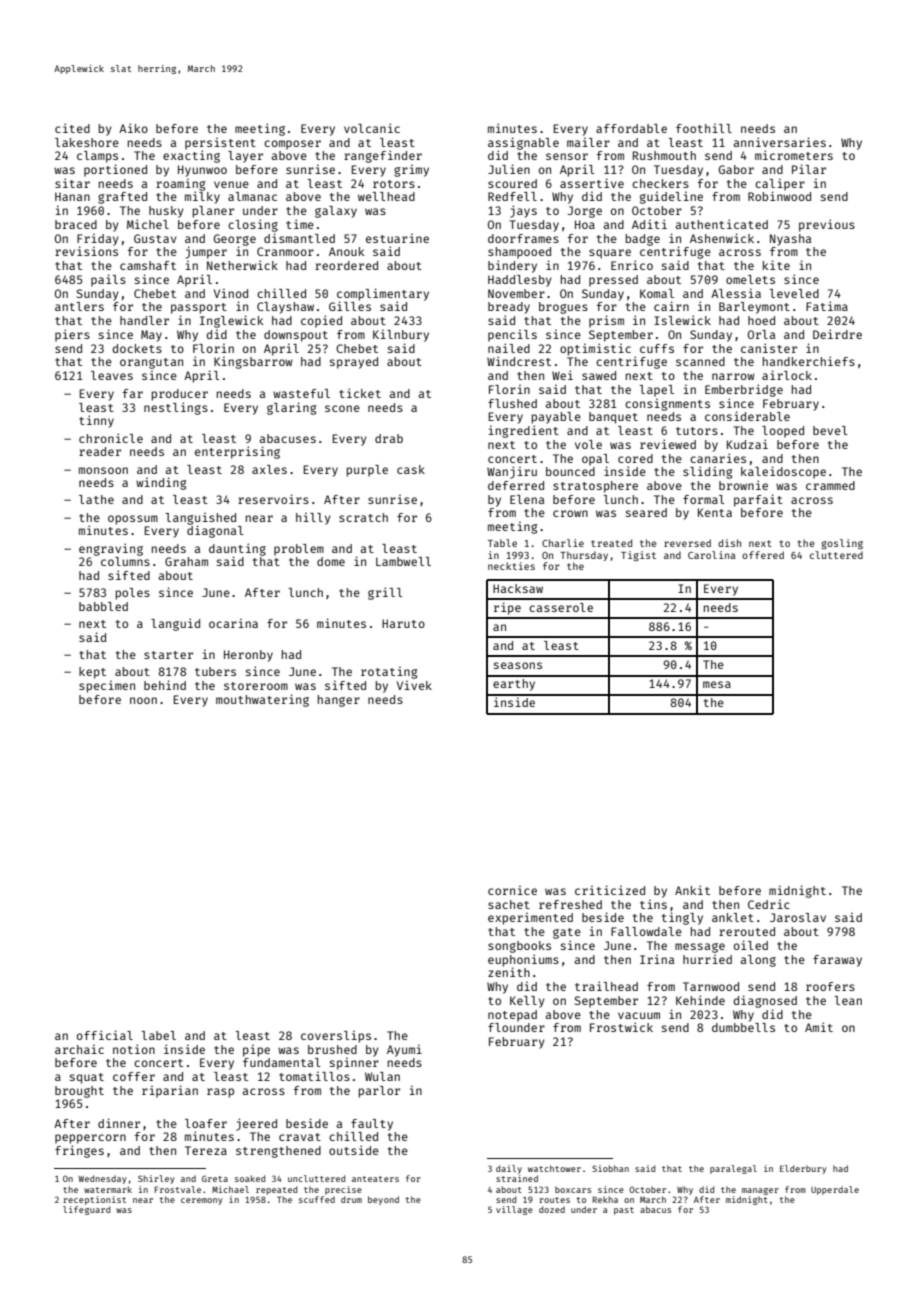 This screenshot has height=1314, width=924. What do you see at coordinates (509, 904) in the screenshot?
I see `sachet` at bounding box center [509, 904].
